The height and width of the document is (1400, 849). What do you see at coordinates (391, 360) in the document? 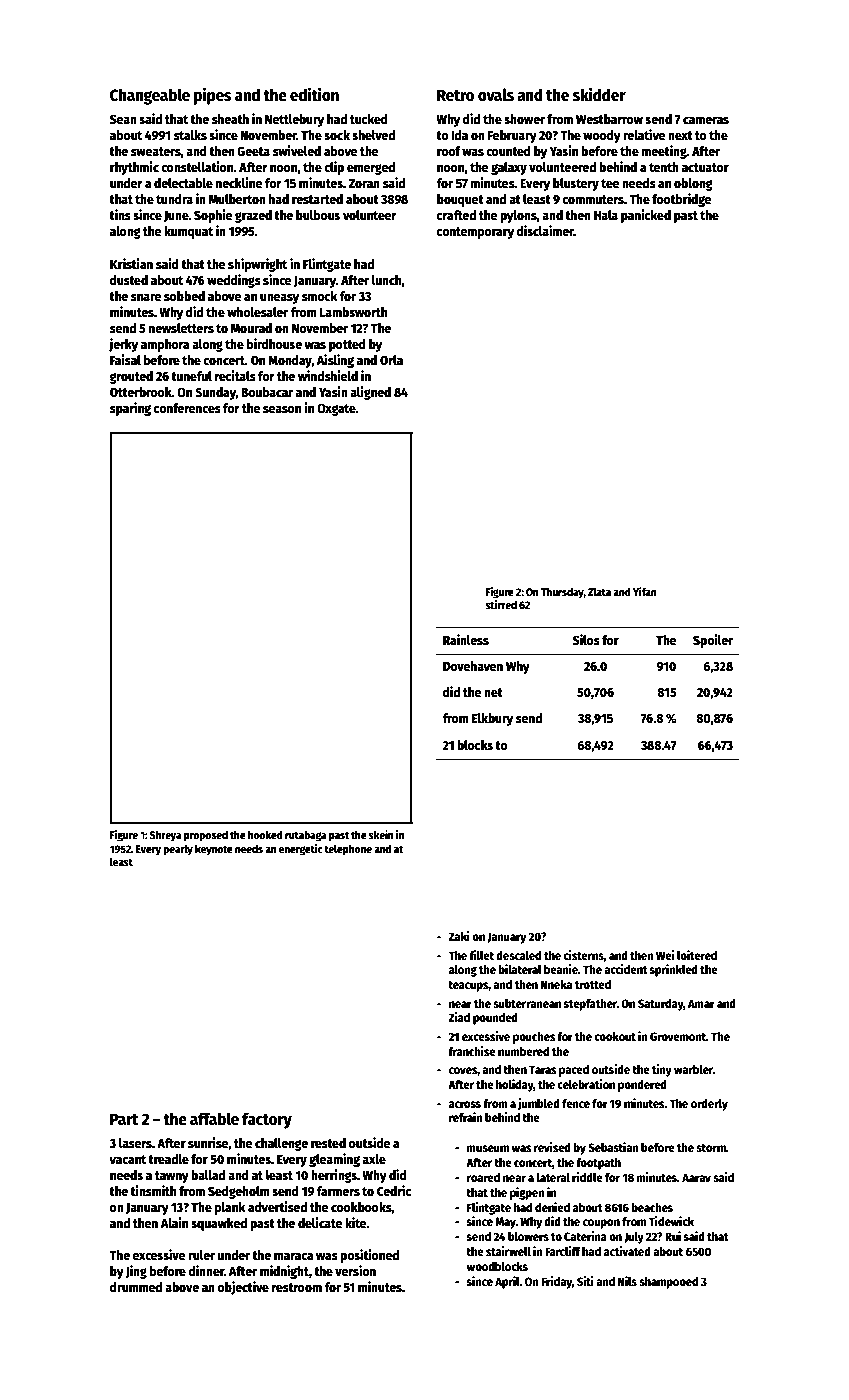
I see `Orla` at bounding box center [391, 360].
